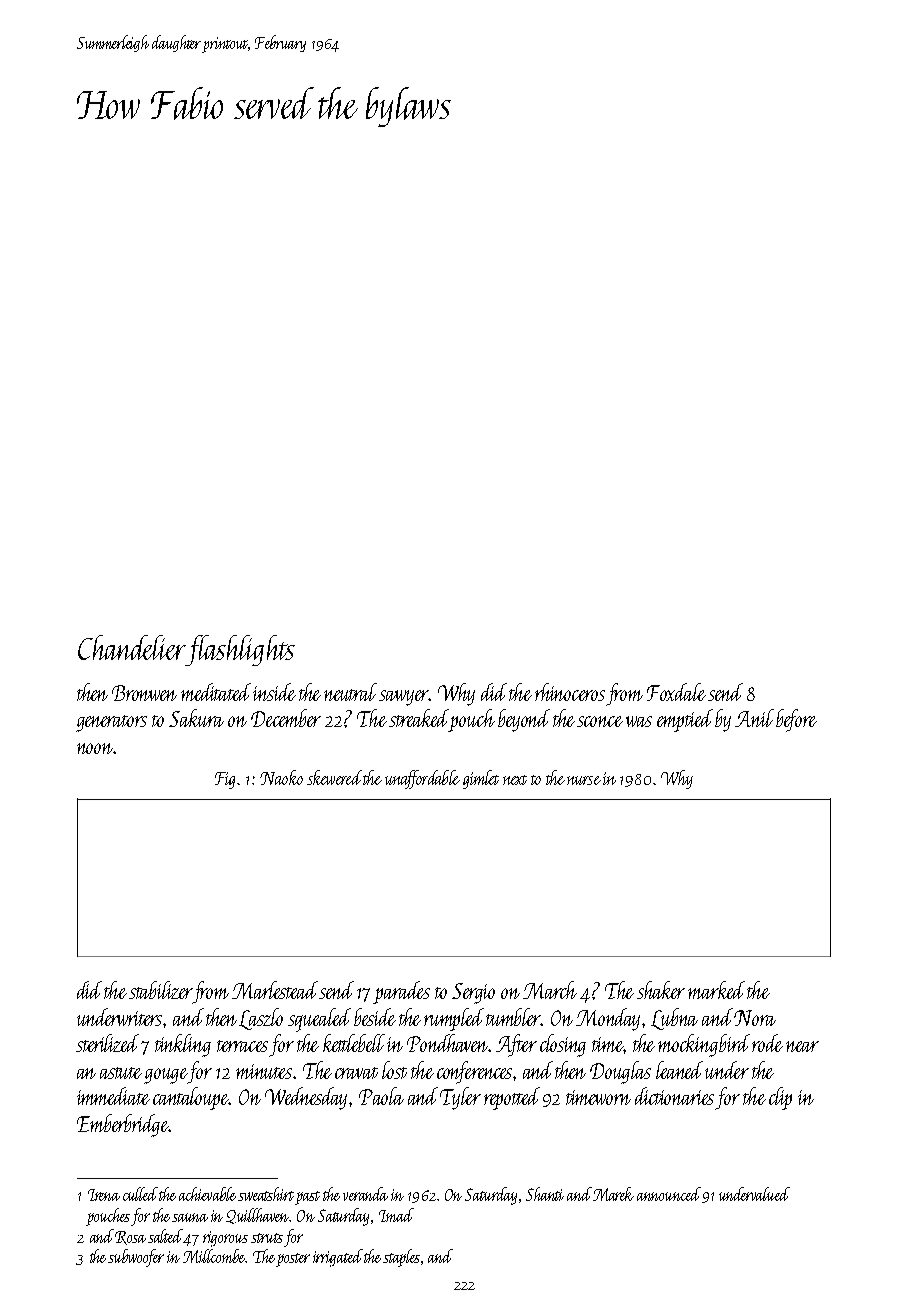  Describe the element at coordinates (584, 780) in the image. I see `nurse` at that location.
